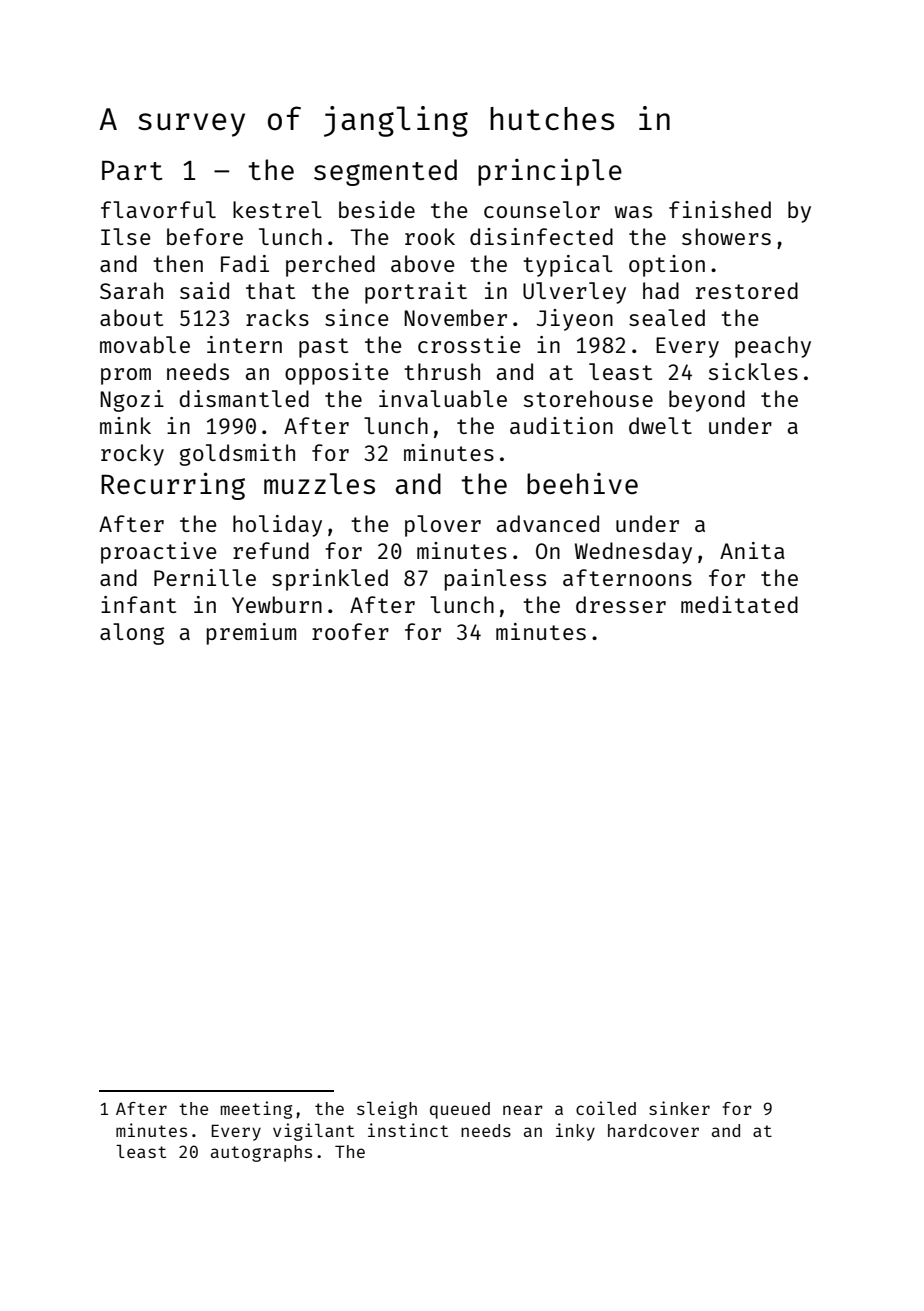 This screenshot has width=924, height=1311. What do you see at coordinates (606, 1108) in the screenshot?
I see `coiled` at bounding box center [606, 1108].
